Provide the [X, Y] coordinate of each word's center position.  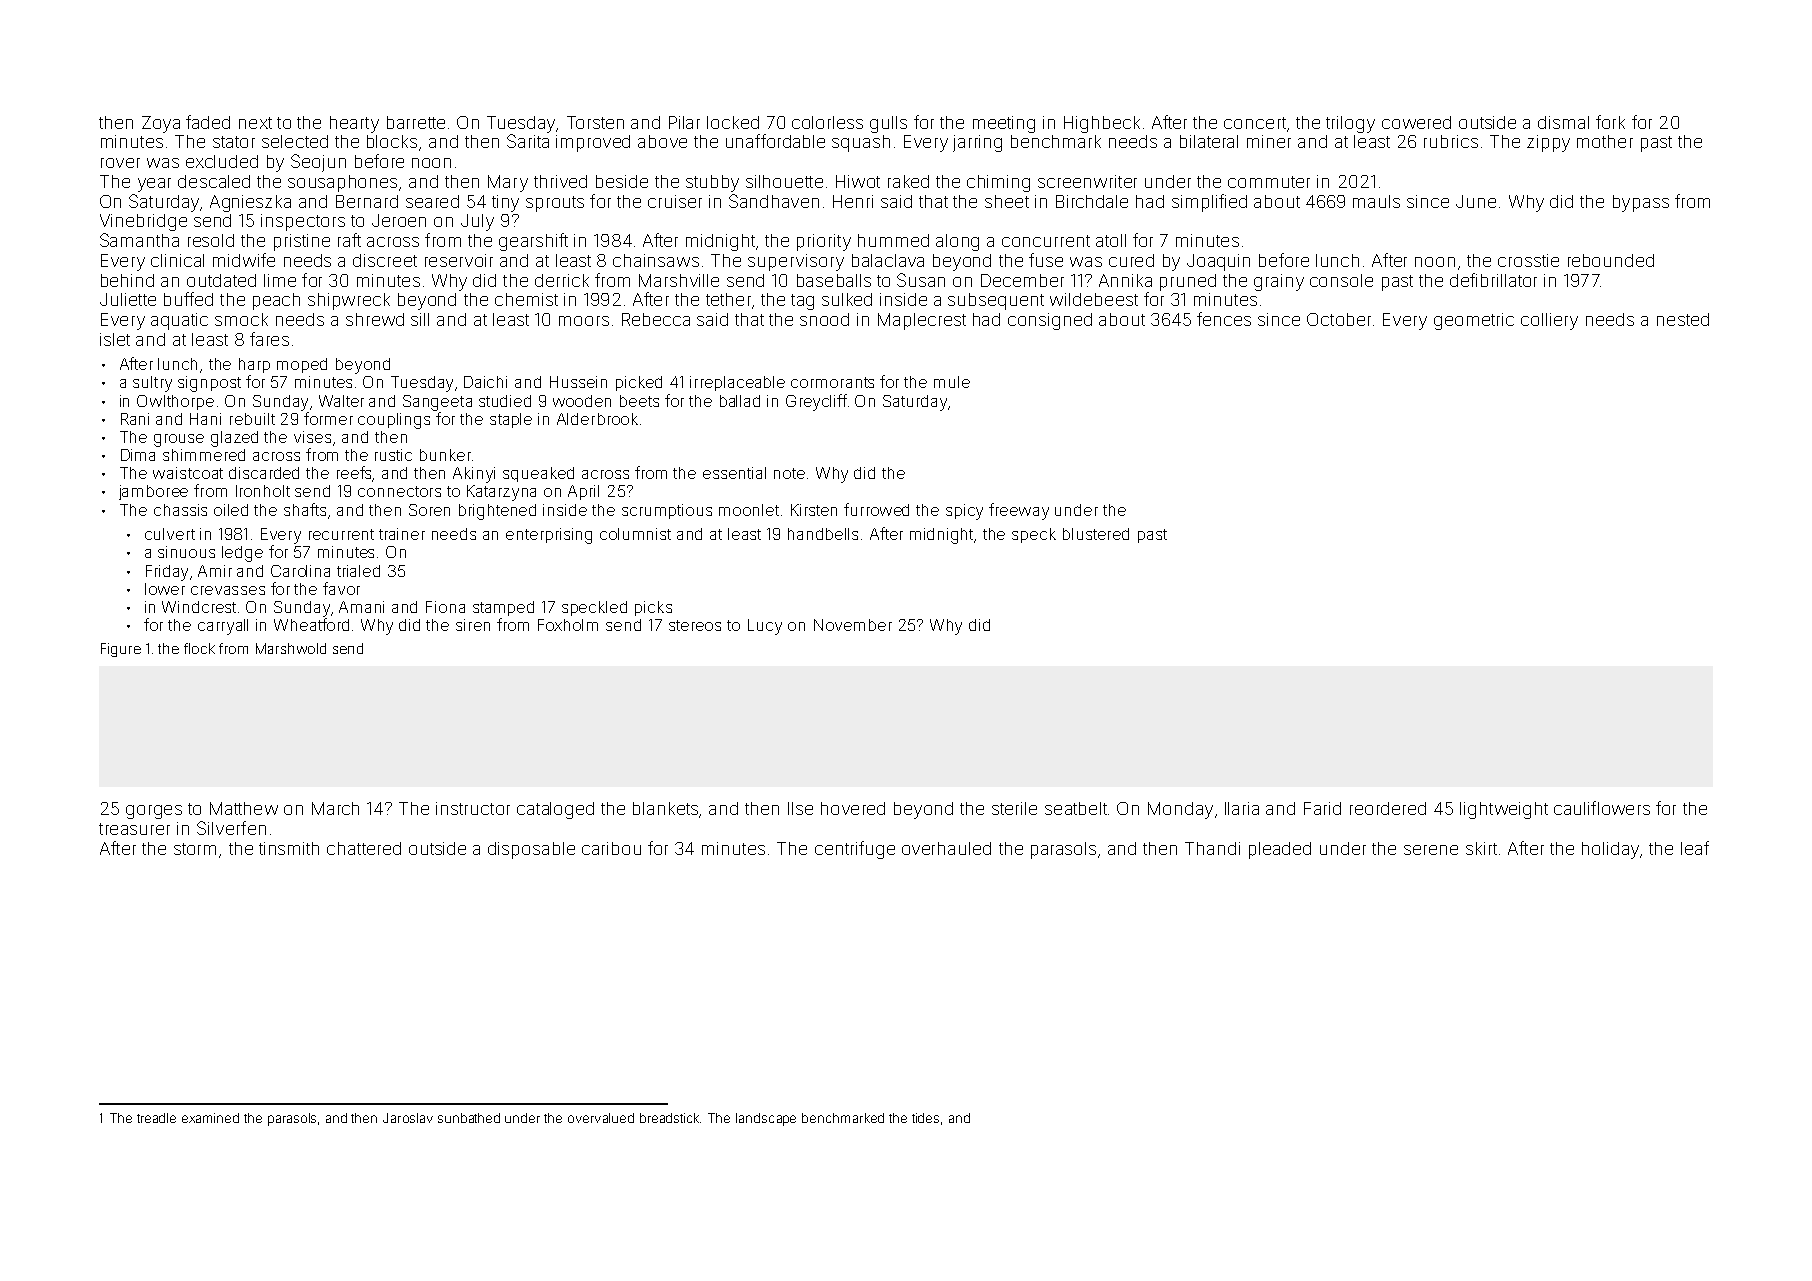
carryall [223, 627]
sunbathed [469, 1118]
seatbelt [1076, 808]
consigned [1050, 321]
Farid [1322, 808]
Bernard [367, 201]
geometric [1474, 321]
